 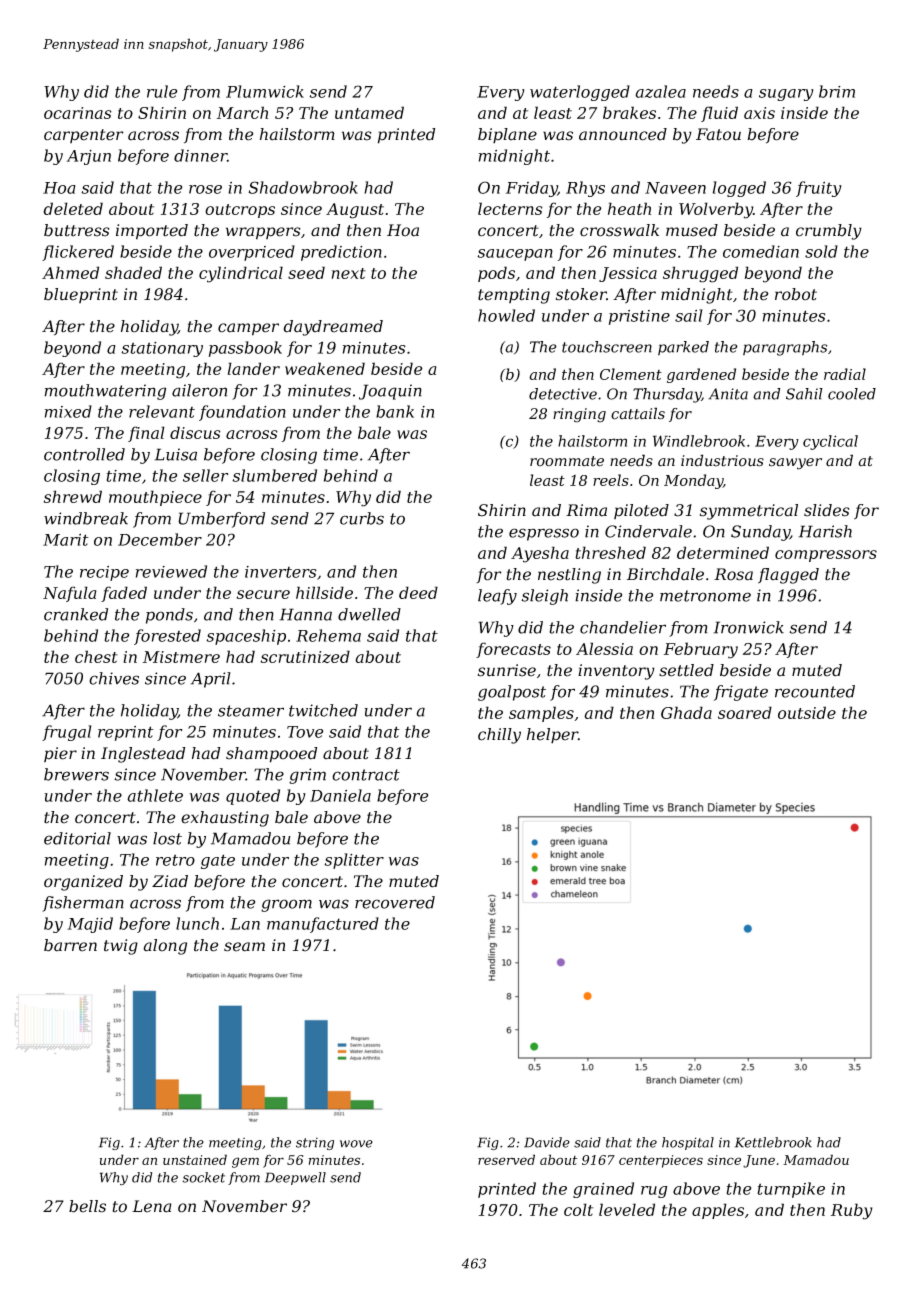 What do you see at coordinates (67, 733) in the image?
I see `frugal` at bounding box center [67, 733].
